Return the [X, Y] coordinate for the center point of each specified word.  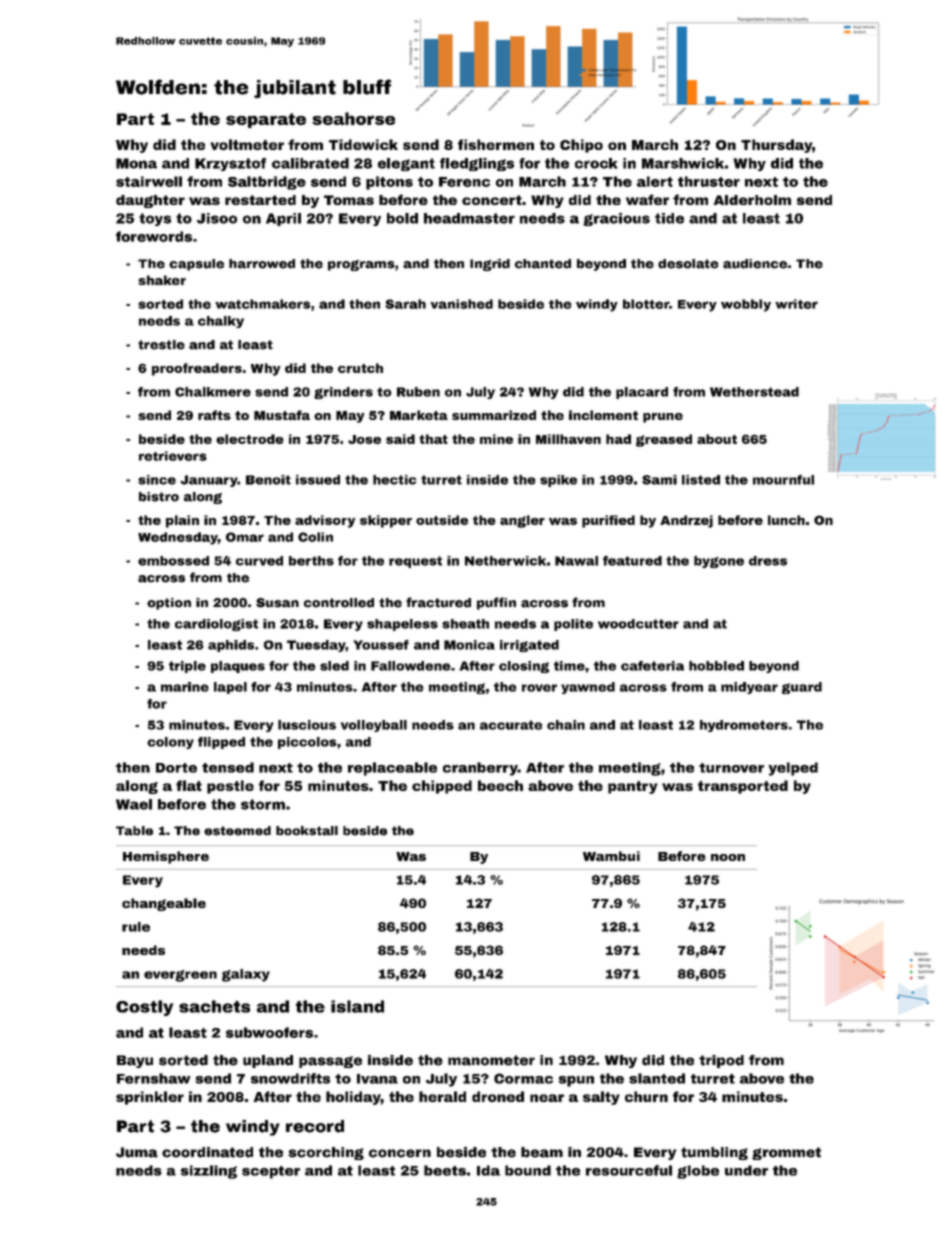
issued [318, 480]
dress [768, 561]
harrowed [262, 264]
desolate [688, 264]
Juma [137, 1152]
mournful [783, 480]
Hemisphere [166, 857]
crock [596, 163]
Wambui [611, 856]
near [547, 1098]
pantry [633, 787]
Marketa [419, 415]
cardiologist [216, 625]
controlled [339, 603]
